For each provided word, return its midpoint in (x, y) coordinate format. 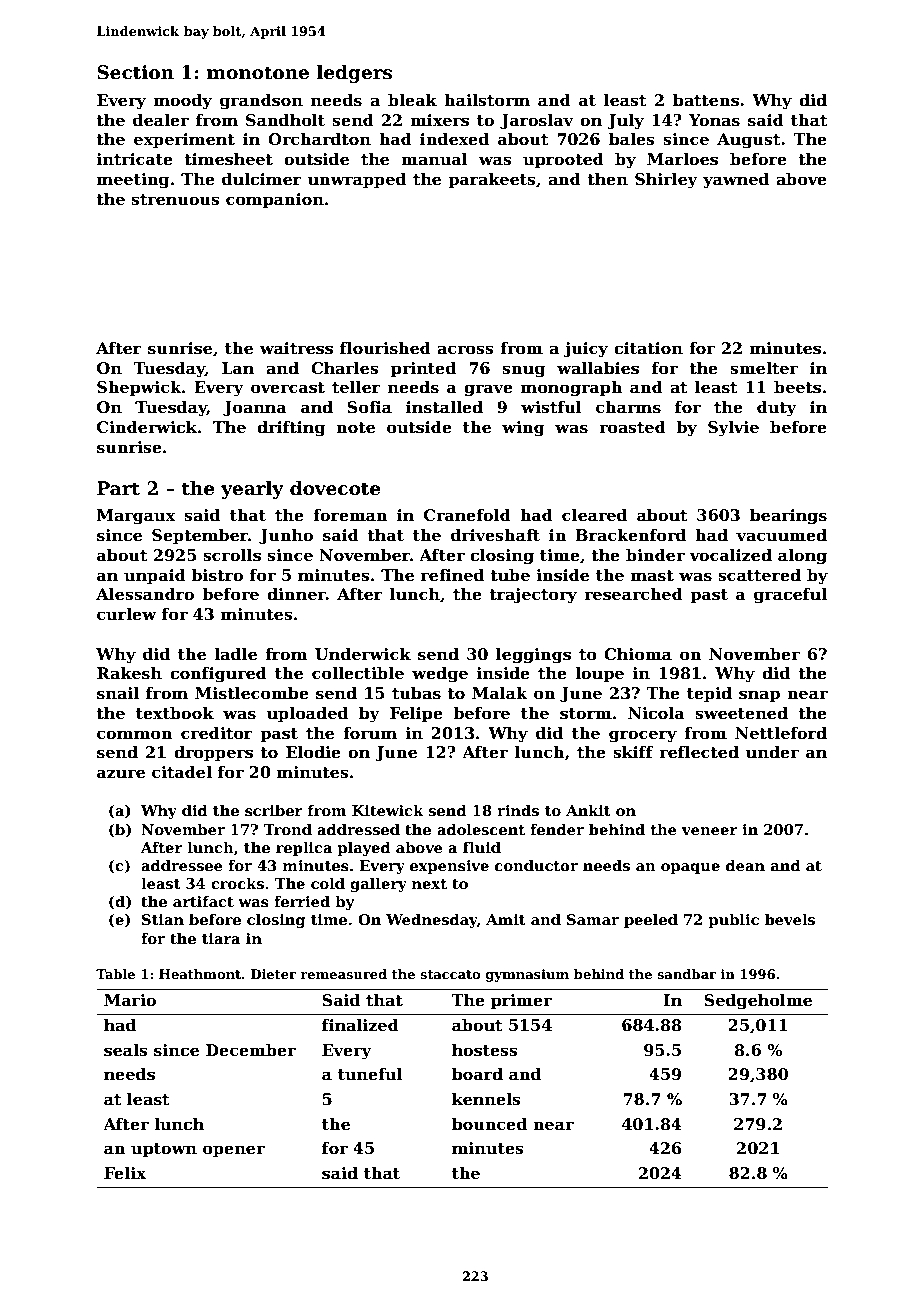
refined (452, 575)
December (251, 1050)
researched (633, 594)
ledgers (354, 74)
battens (706, 100)
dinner (296, 594)
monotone (258, 73)
